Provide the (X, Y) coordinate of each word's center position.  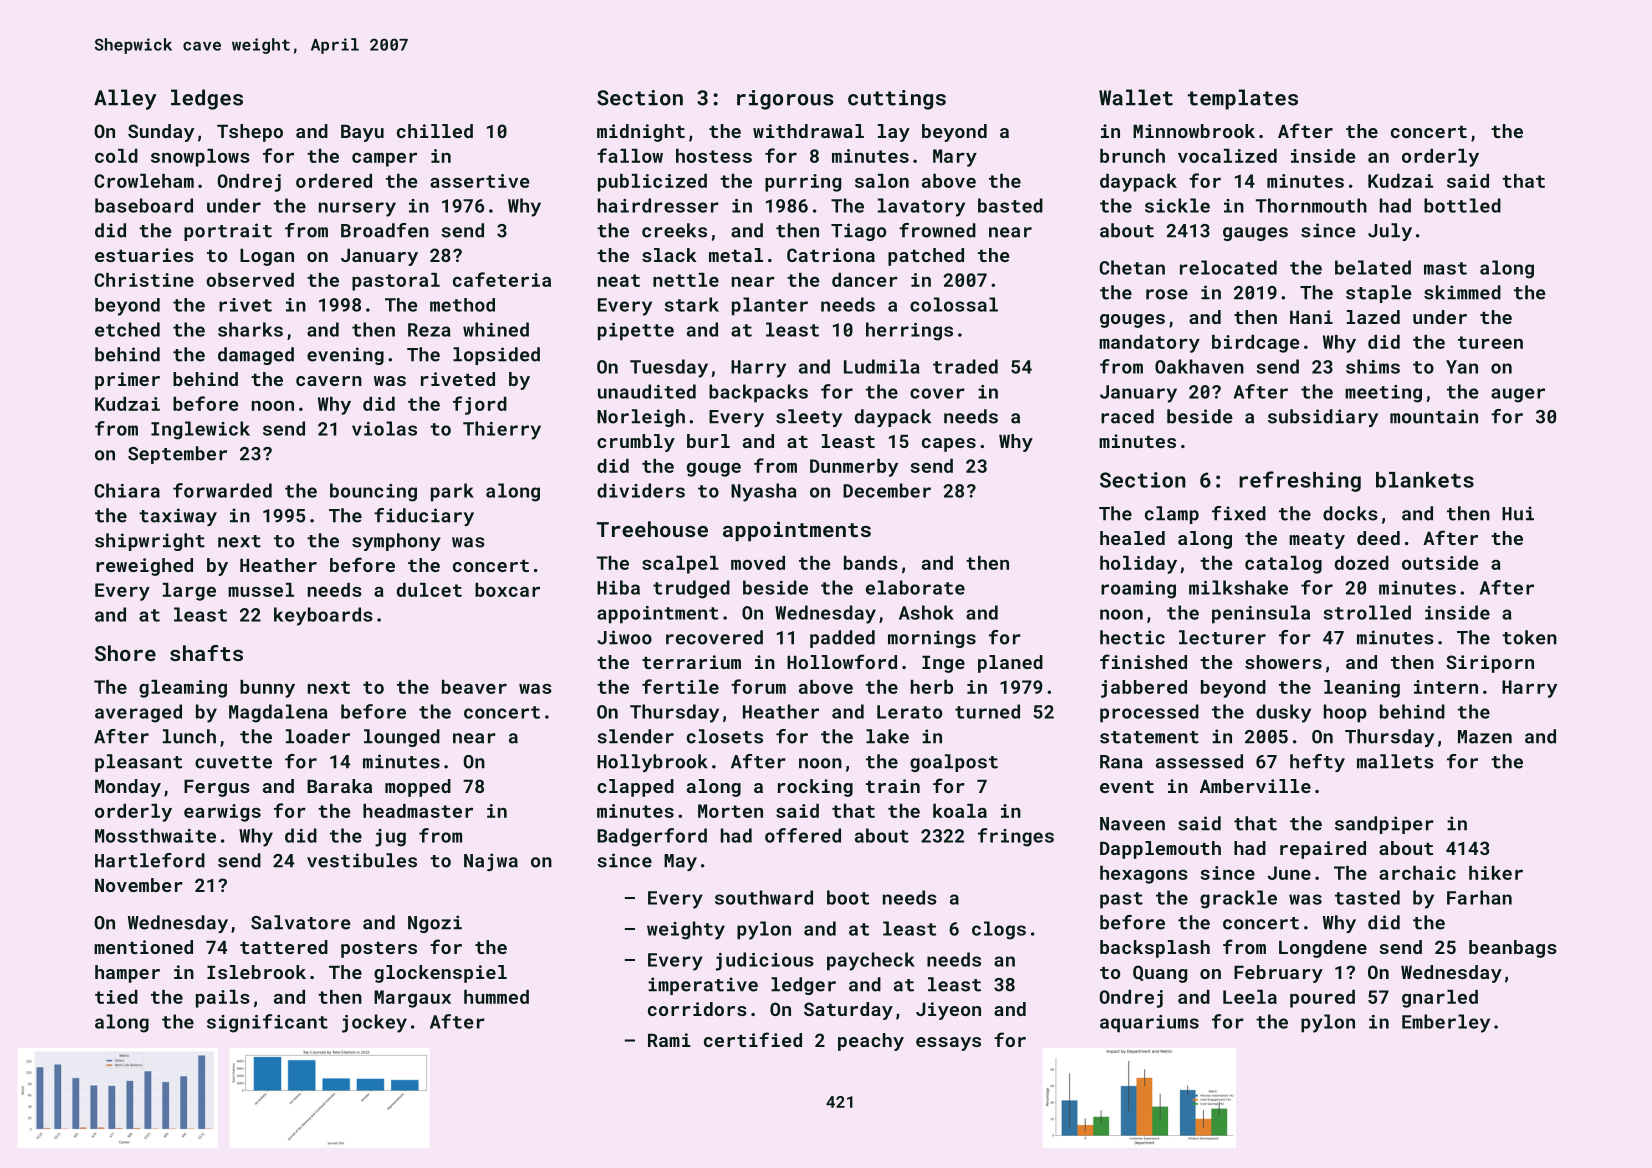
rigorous (785, 100)
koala (960, 811)
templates (1243, 99)
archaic (1417, 873)
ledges (207, 99)
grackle (1238, 899)
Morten (730, 811)
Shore (125, 653)
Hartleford (150, 860)
